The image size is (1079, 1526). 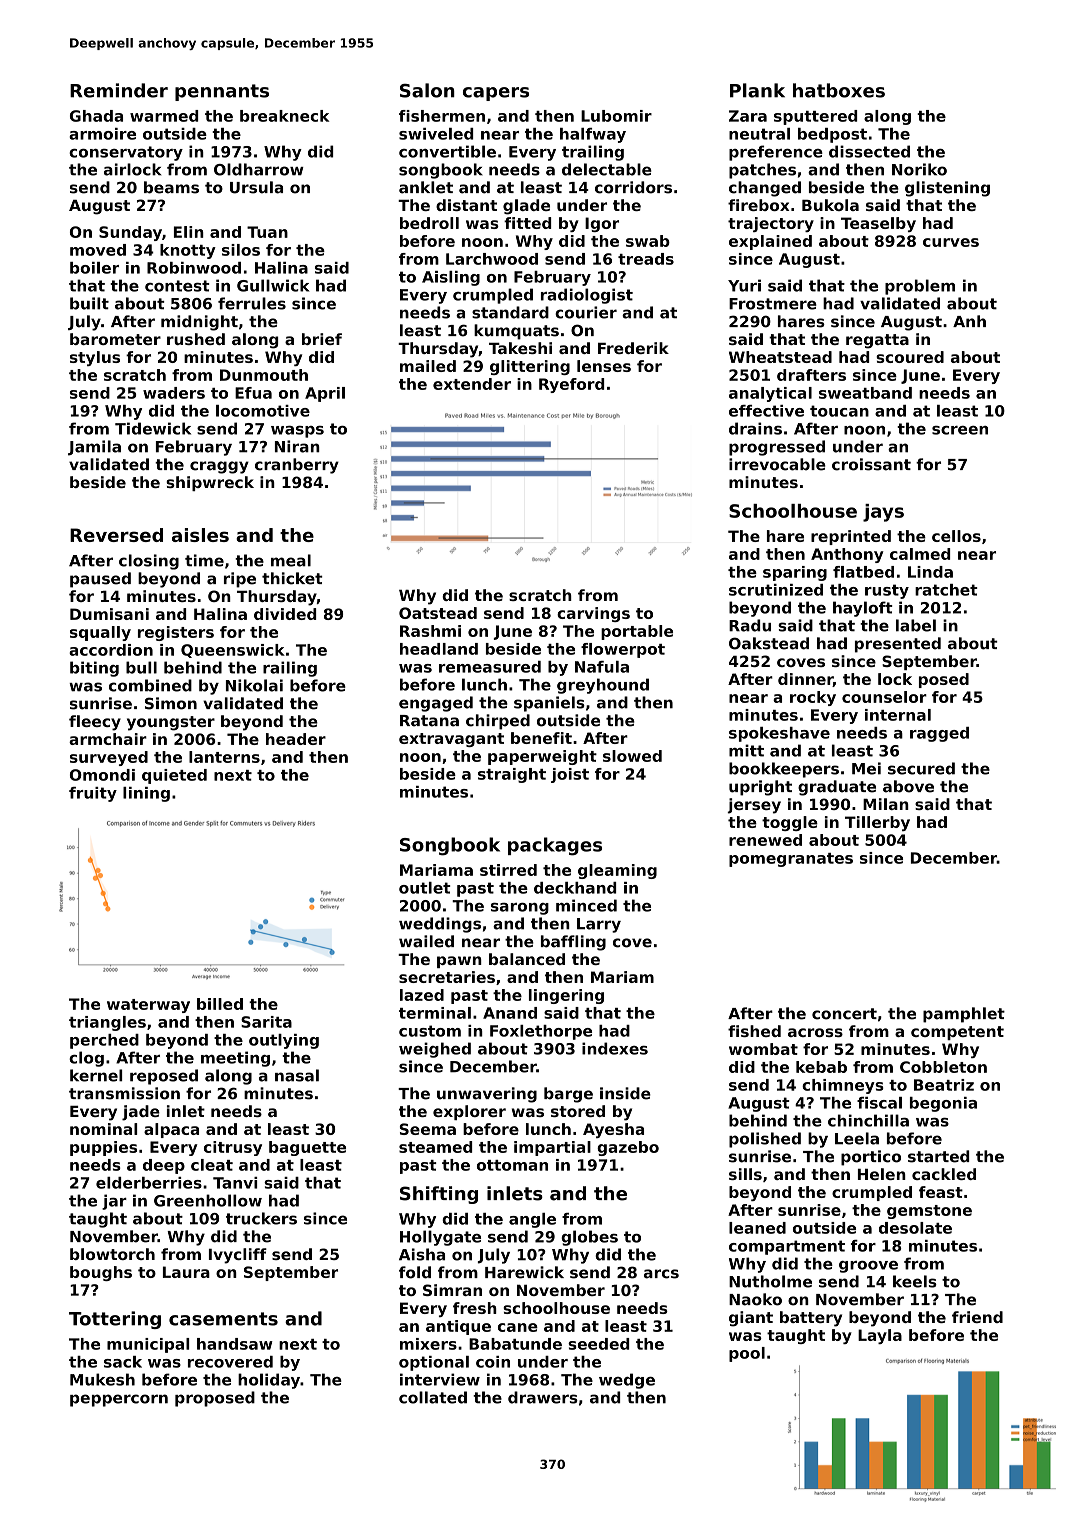 I want to click on hatboxes, so click(x=839, y=90).
